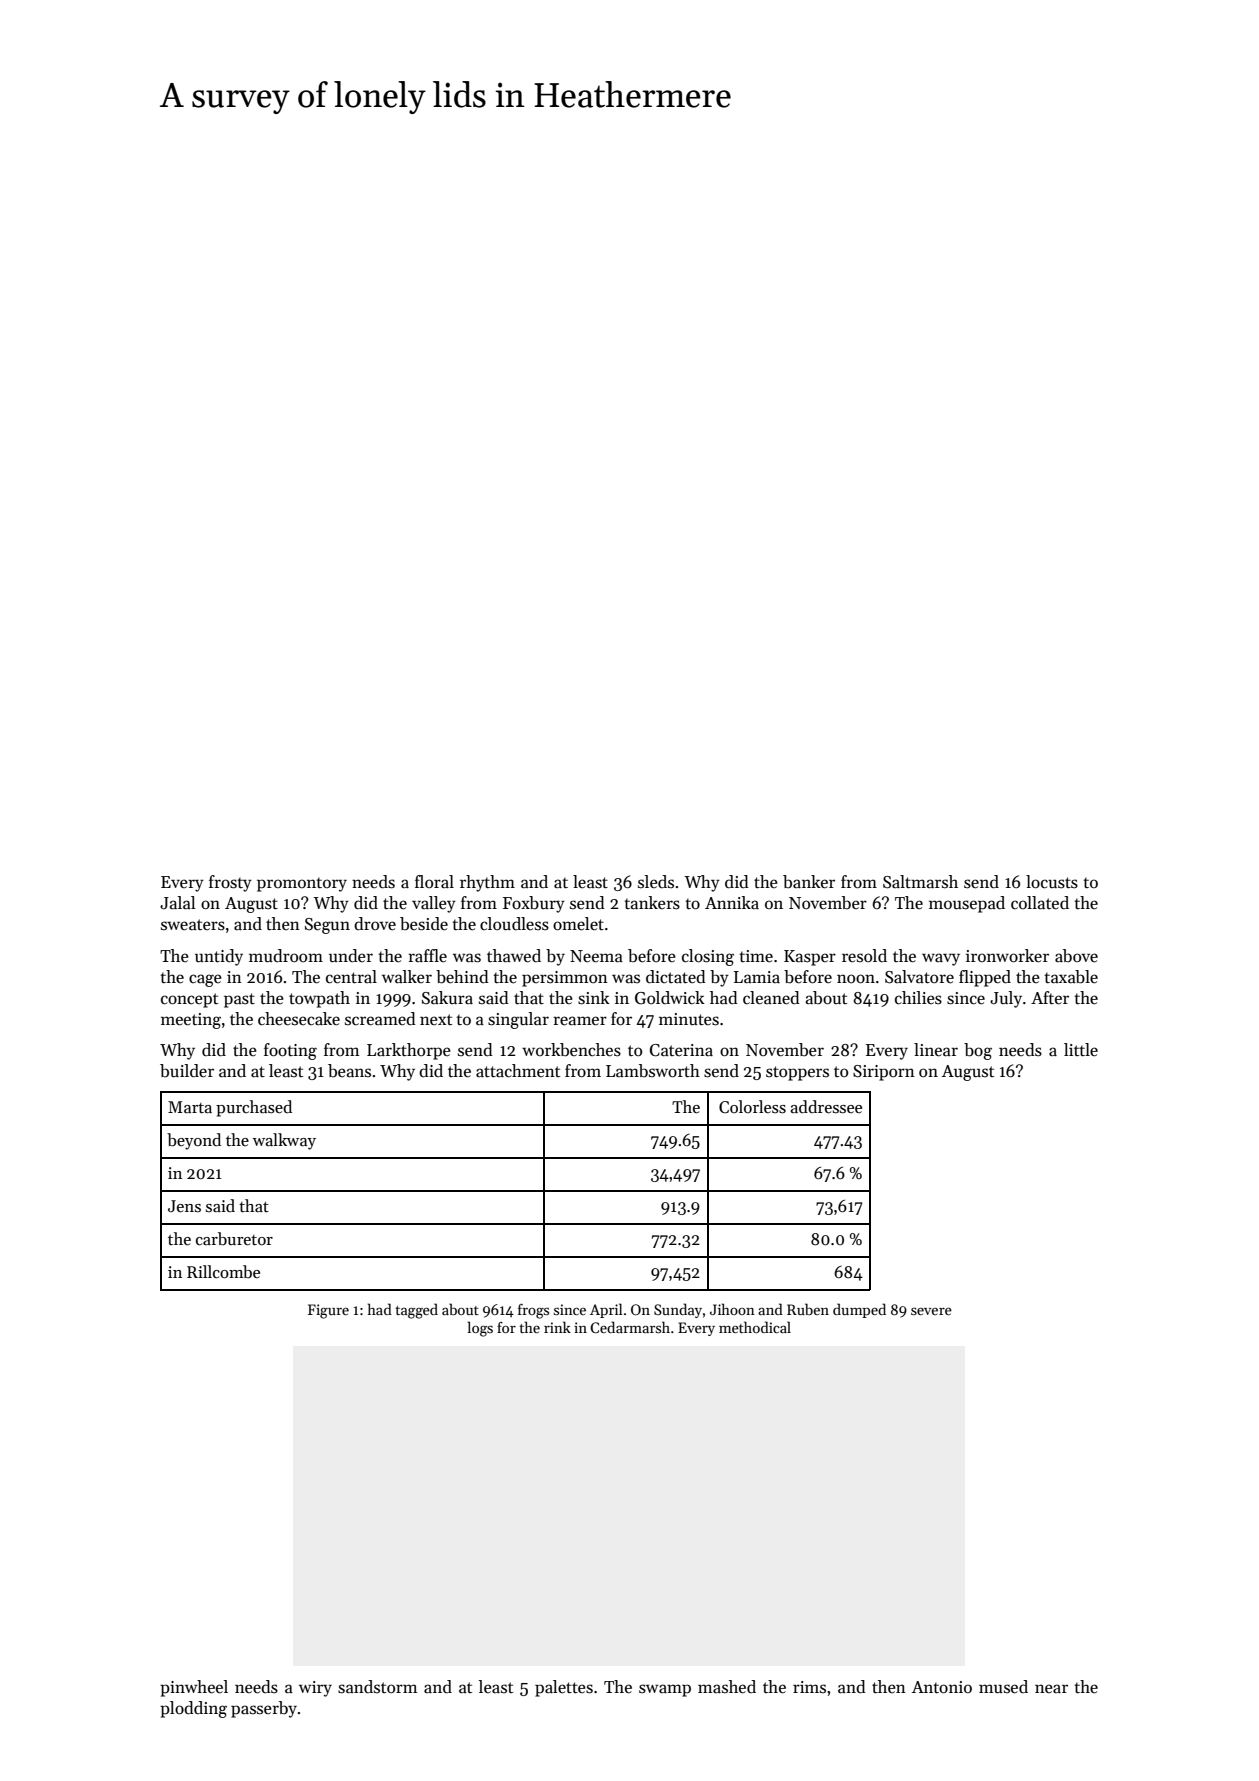 This document has width=1259, height=1781. What do you see at coordinates (223, 1272) in the document?
I see `Rillcombe` at bounding box center [223, 1272].
